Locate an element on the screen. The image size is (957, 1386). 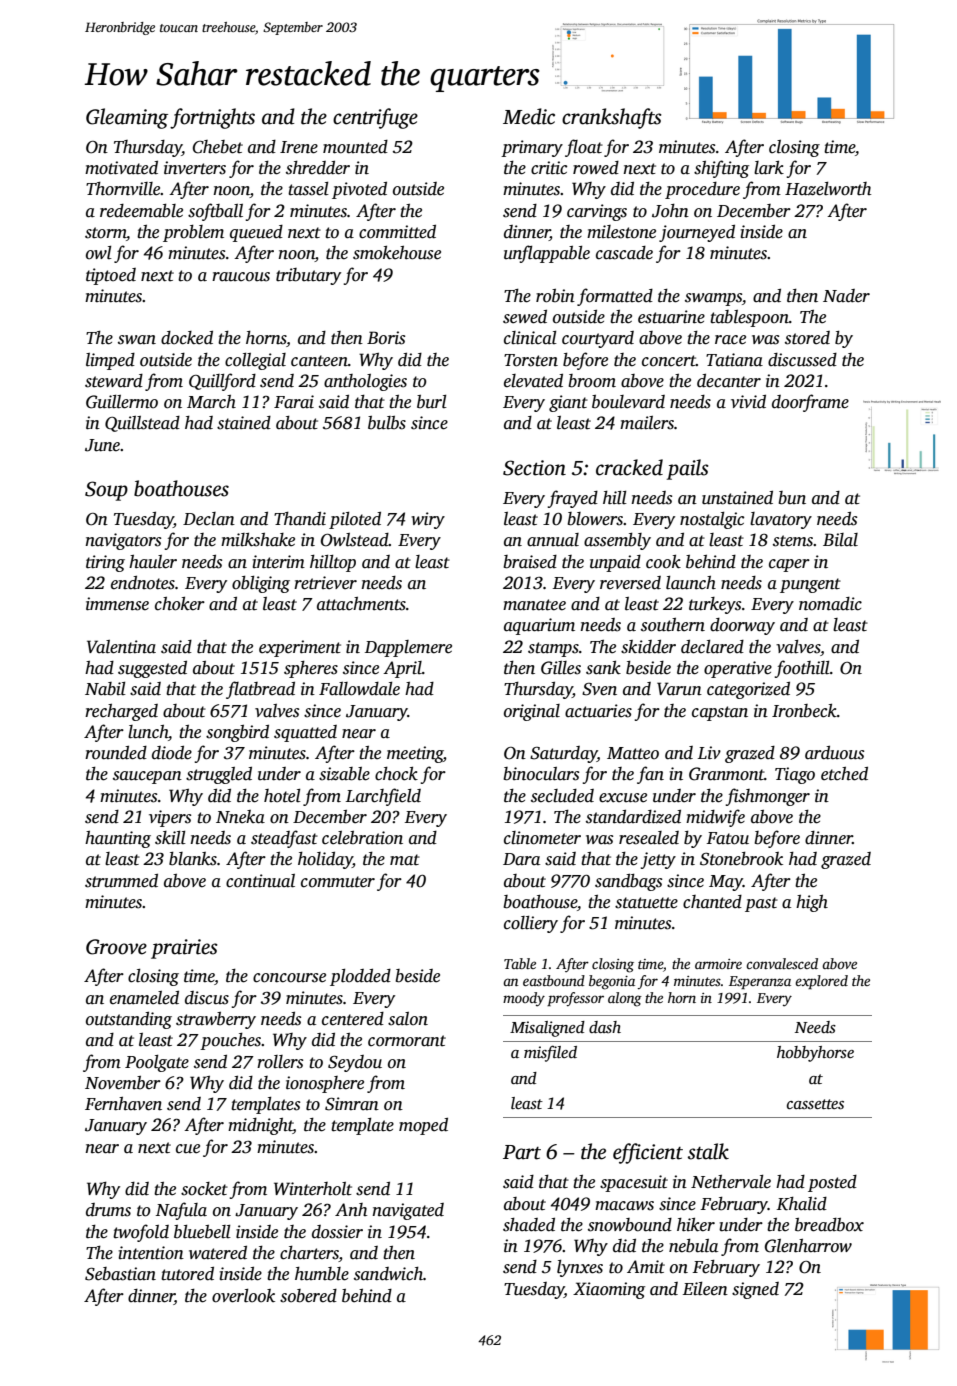
Gleaming is located at coordinates (127, 118).
